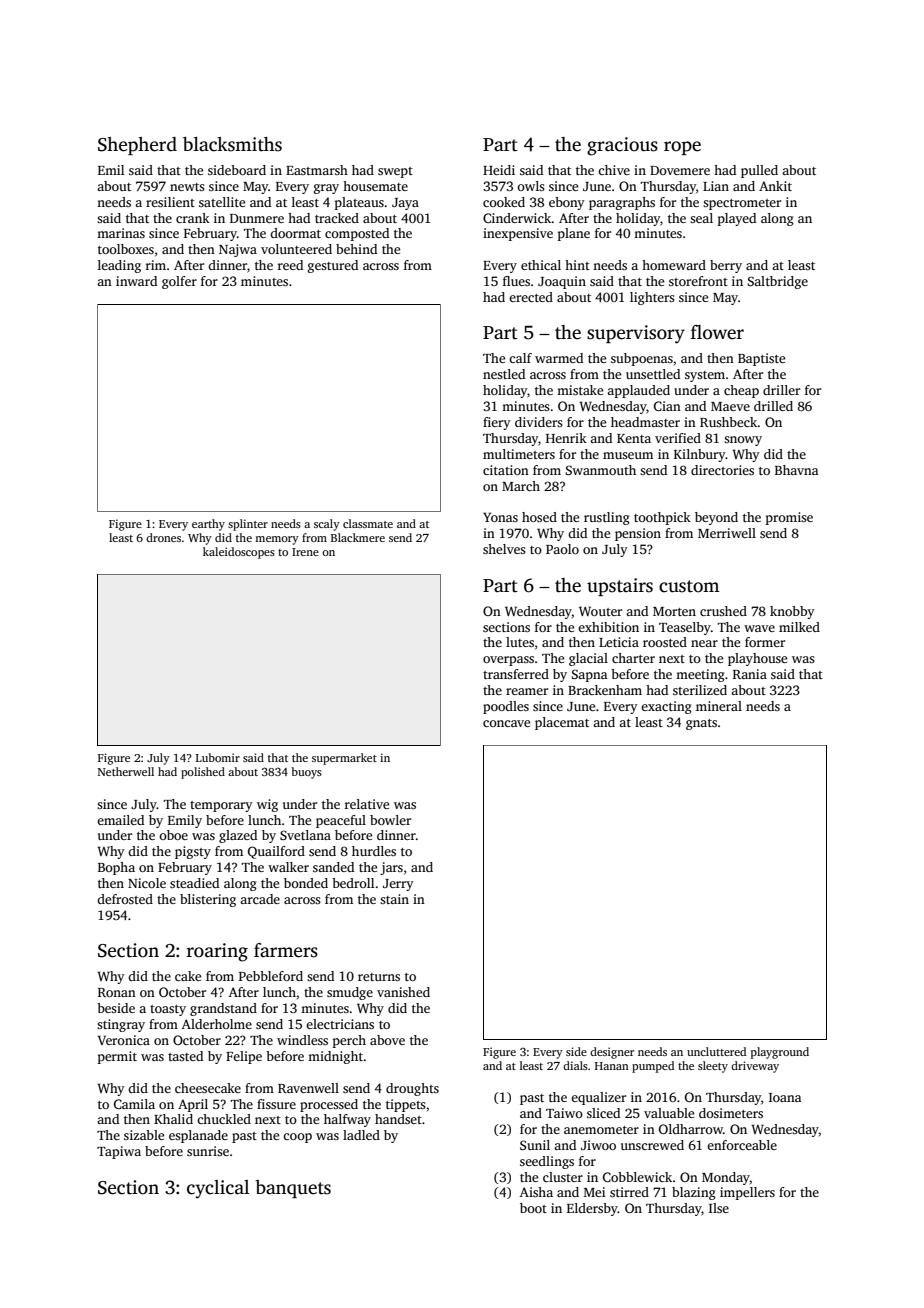 This screenshot has height=1308, width=924. What do you see at coordinates (701, 724) in the screenshot?
I see `gnats` at bounding box center [701, 724].
